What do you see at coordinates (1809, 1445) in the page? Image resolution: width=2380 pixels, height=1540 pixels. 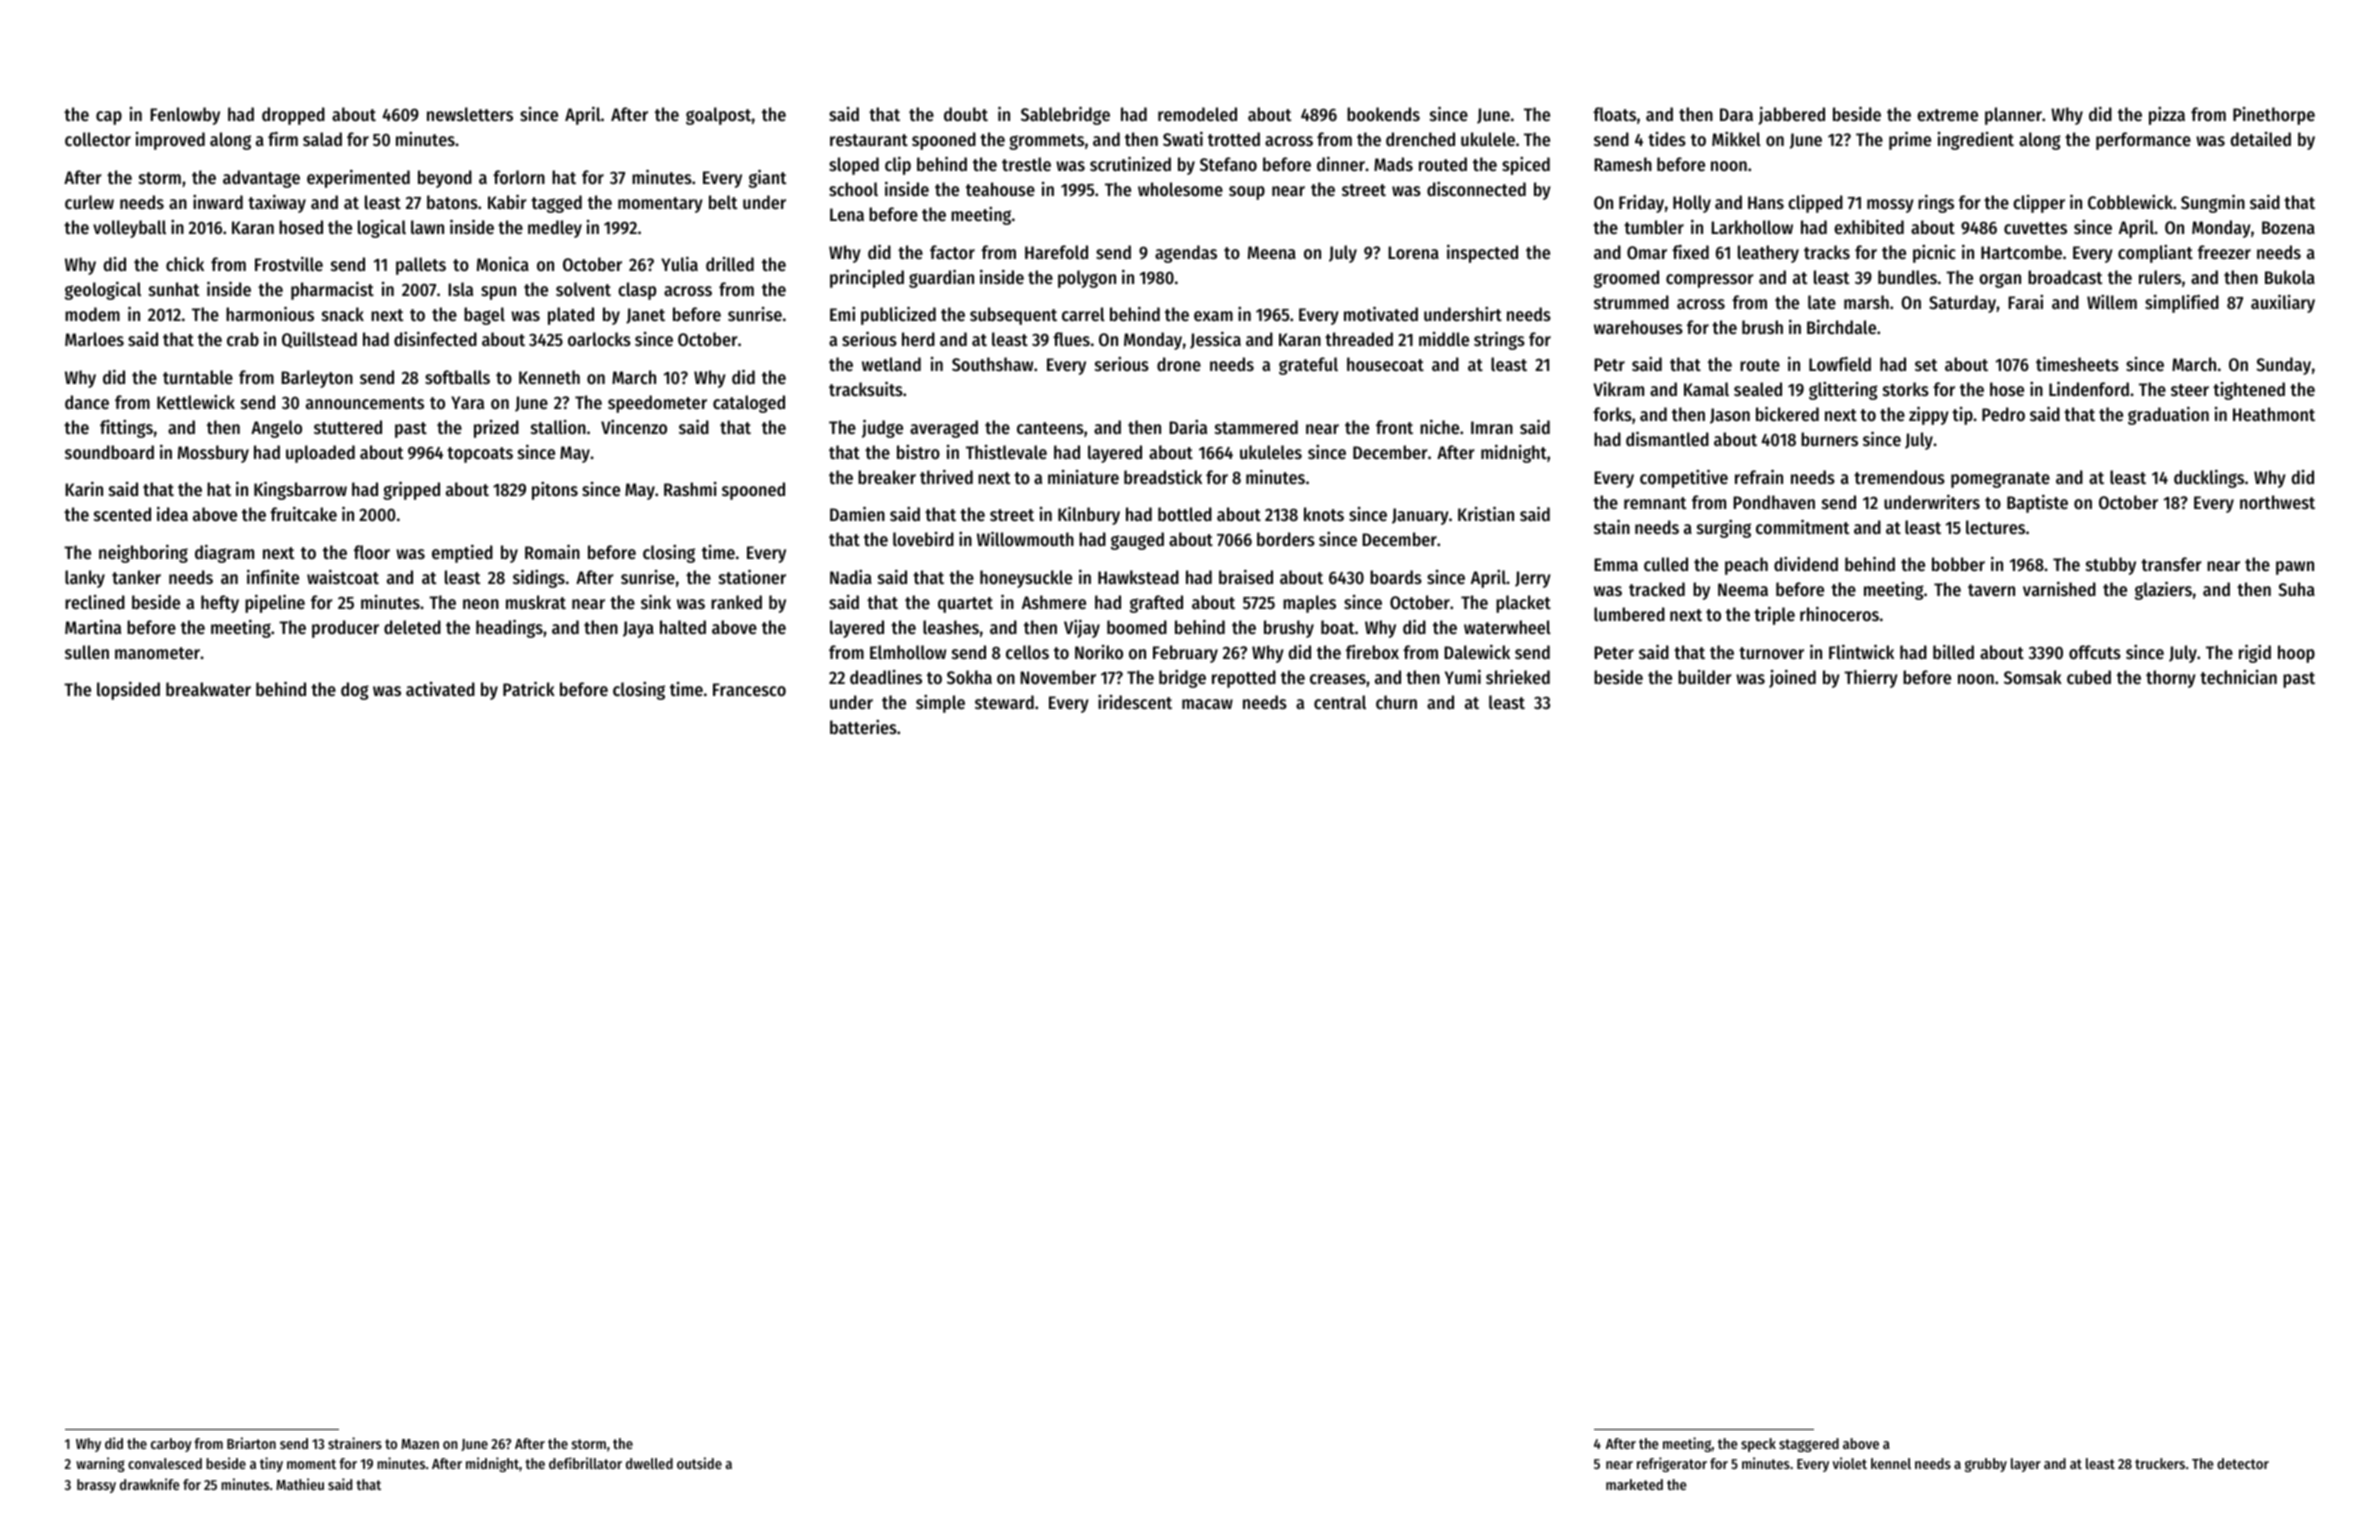 I see `staggered` at bounding box center [1809, 1445].
